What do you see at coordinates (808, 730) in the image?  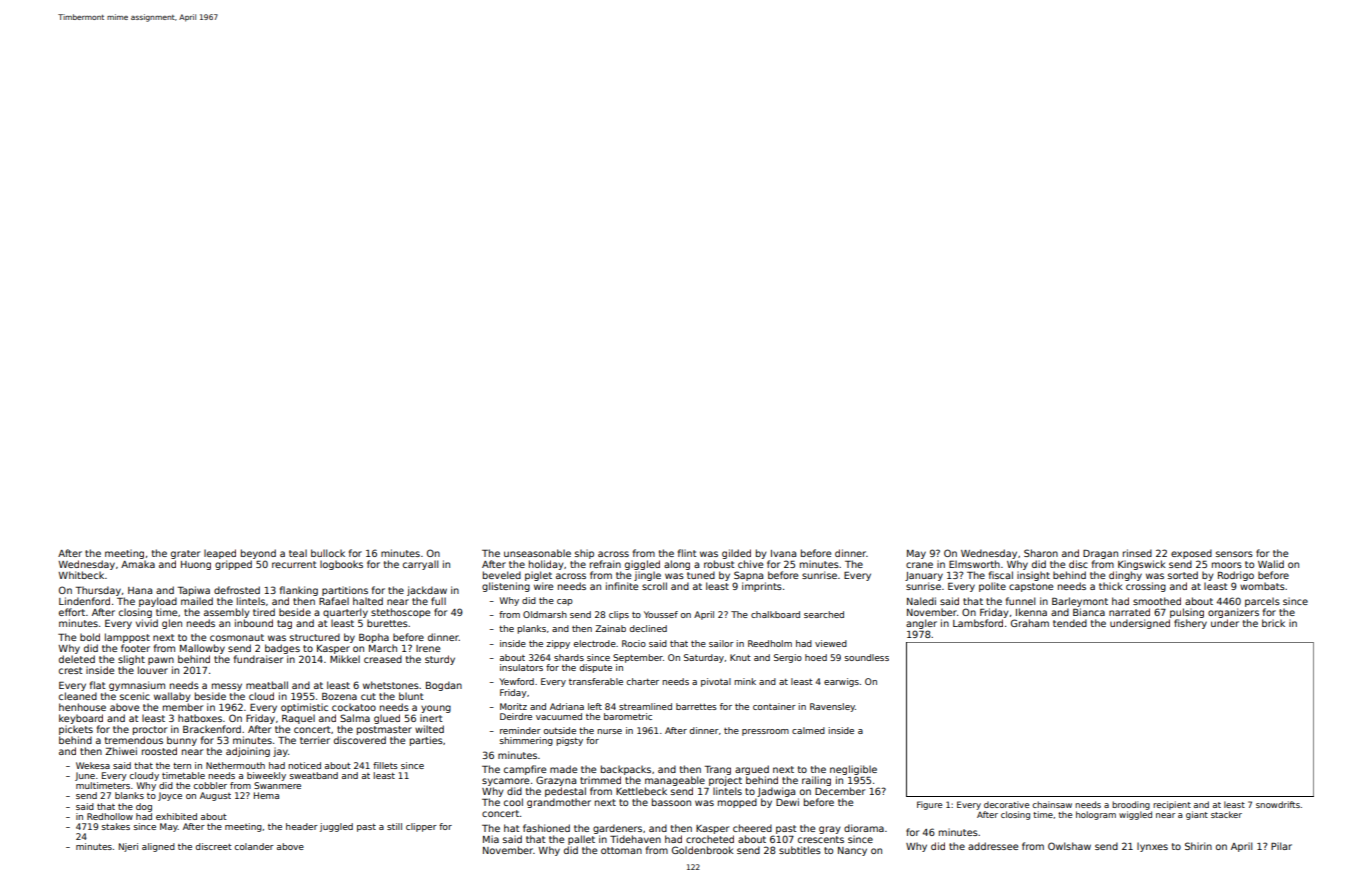 I see `calmed` at bounding box center [808, 730].
